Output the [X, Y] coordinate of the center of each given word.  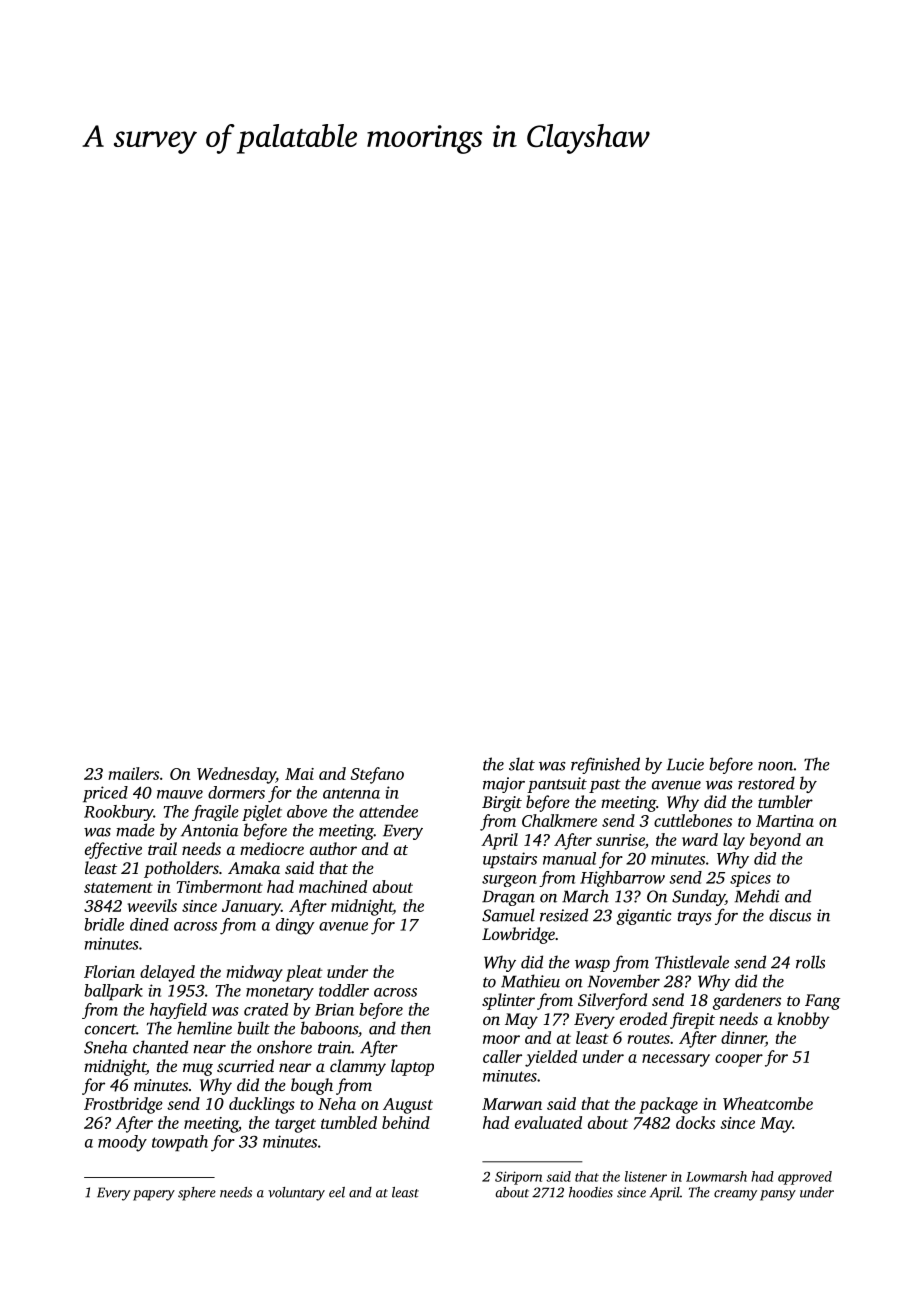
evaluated [548, 1122]
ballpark [113, 992]
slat [522, 764]
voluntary [296, 1194]
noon [776, 766]
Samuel [508, 915]
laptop [412, 1067]
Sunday [698, 897]
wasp [592, 966]
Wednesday [236, 775]
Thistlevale [692, 962]
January [251, 908]
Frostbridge [123, 1105]
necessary [676, 1060]
